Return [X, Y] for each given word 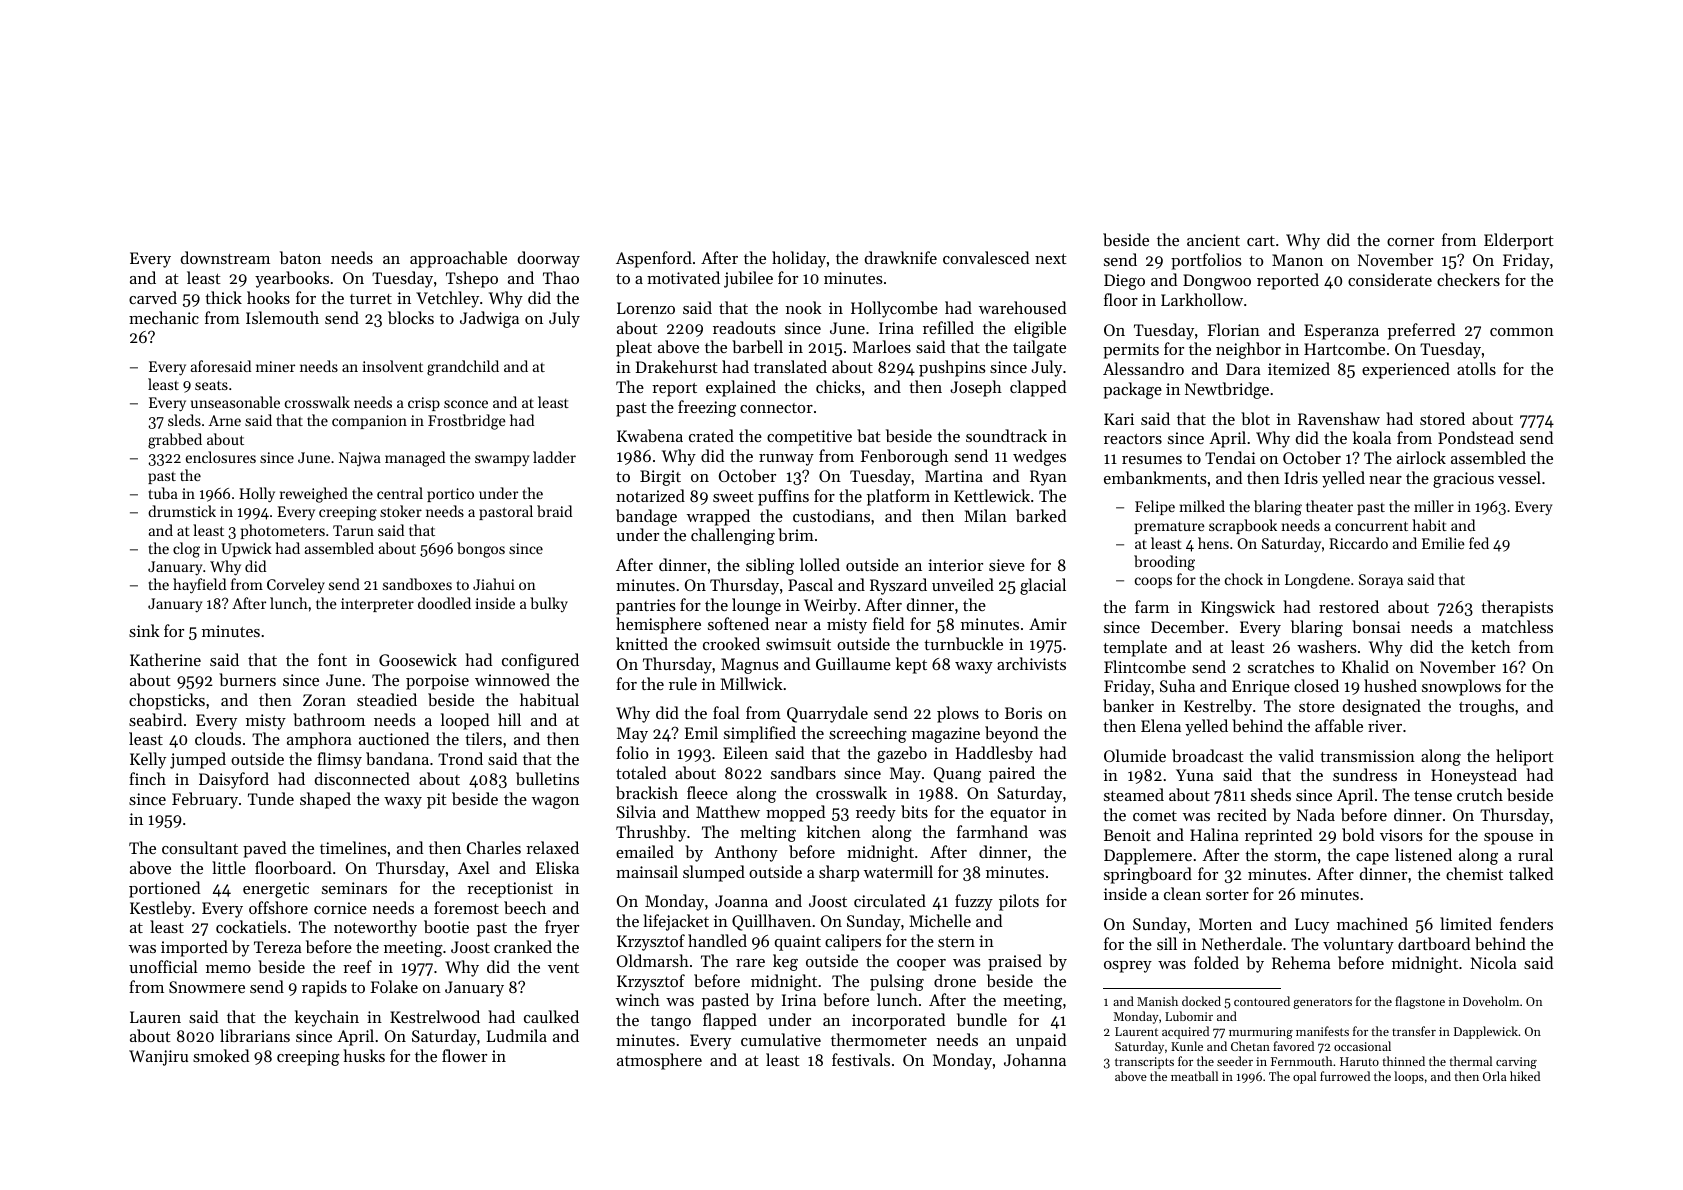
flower [464, 1055]
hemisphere [658, 625]
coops [1153, 582]
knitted [642, 643]
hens [1213, 543]
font [332, 659]
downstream [225, 257]
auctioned [394, 738]
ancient [1213, 240]
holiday [799, 259]
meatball [1194, 1076]
